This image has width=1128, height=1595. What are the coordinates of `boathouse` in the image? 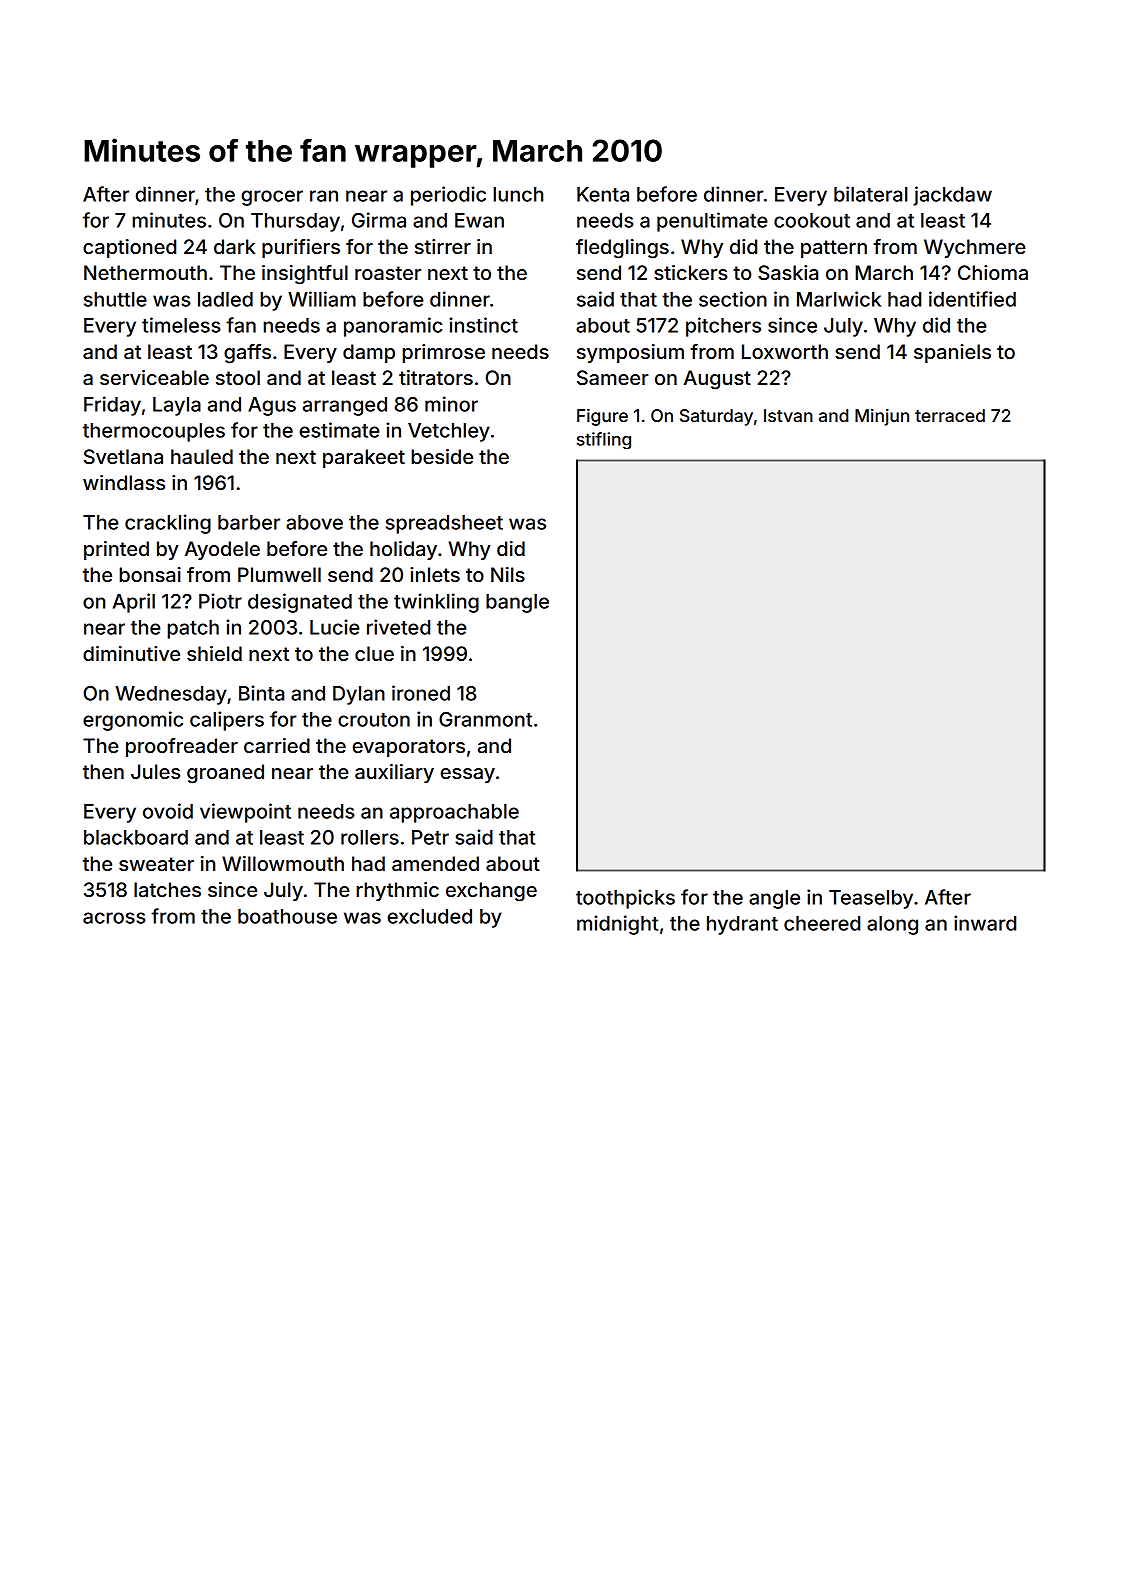 It's located at (287, 916).
